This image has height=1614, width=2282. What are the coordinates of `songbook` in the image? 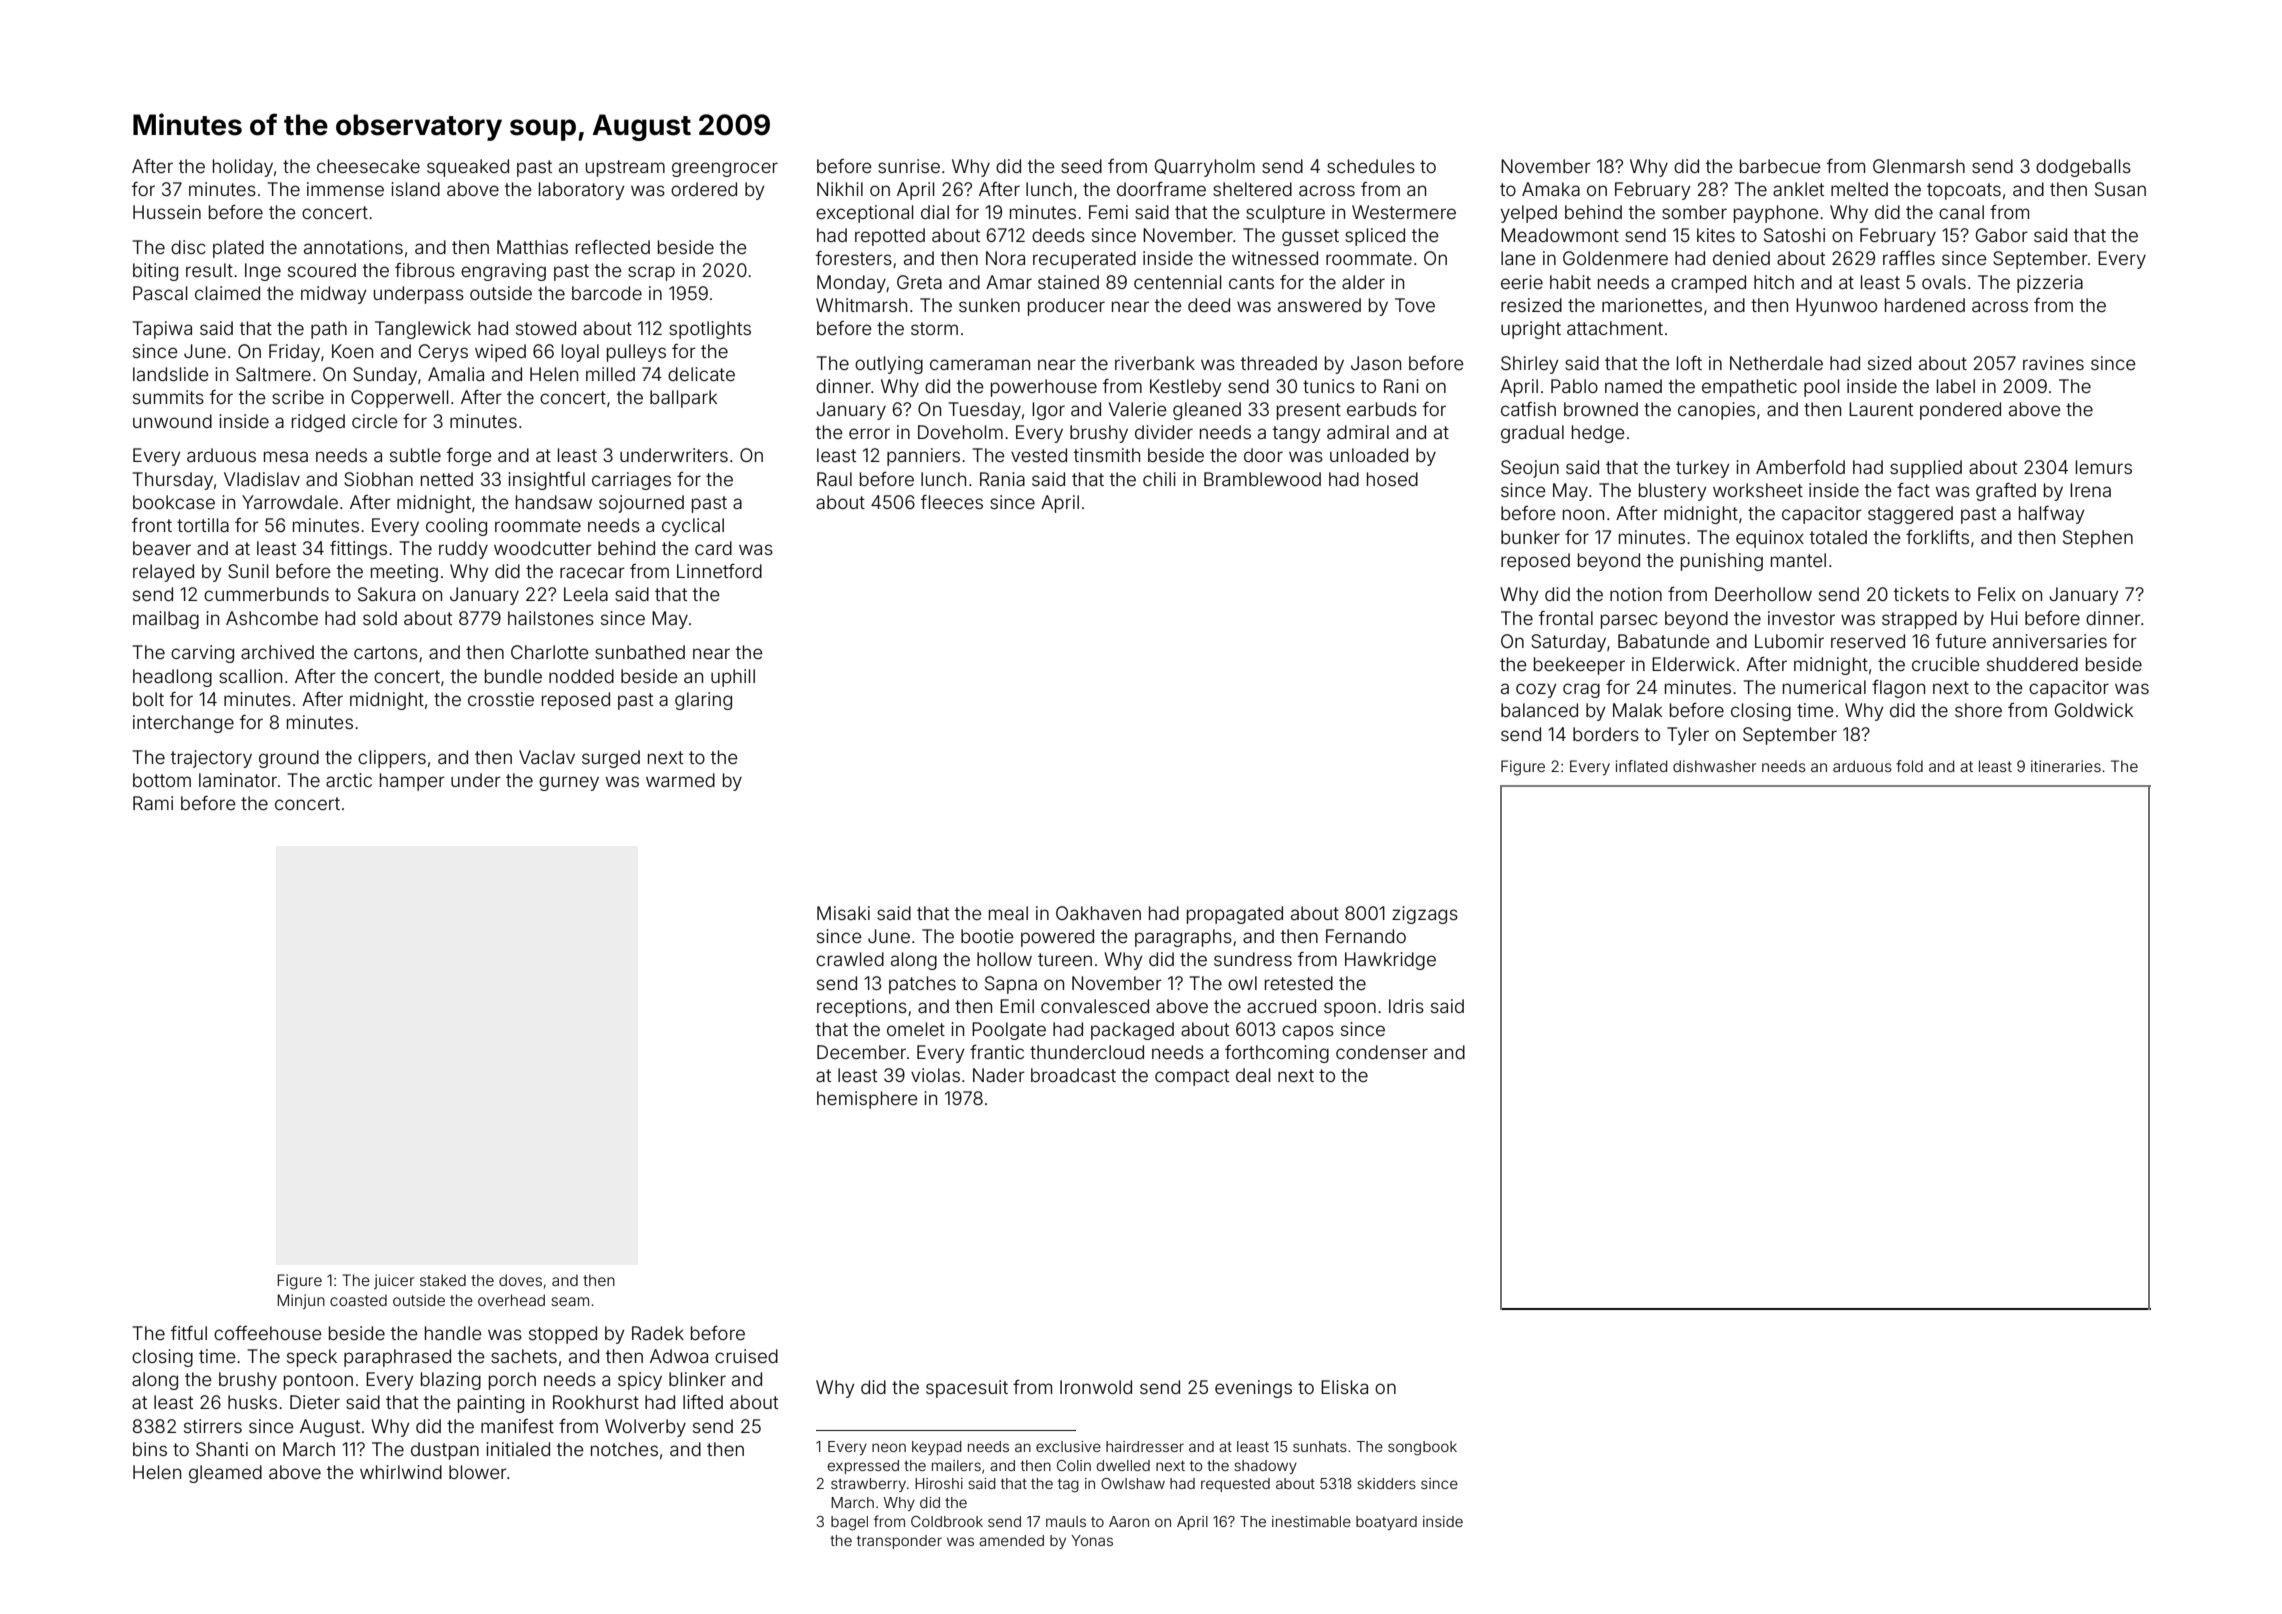 It's located at (1422, 1448).
